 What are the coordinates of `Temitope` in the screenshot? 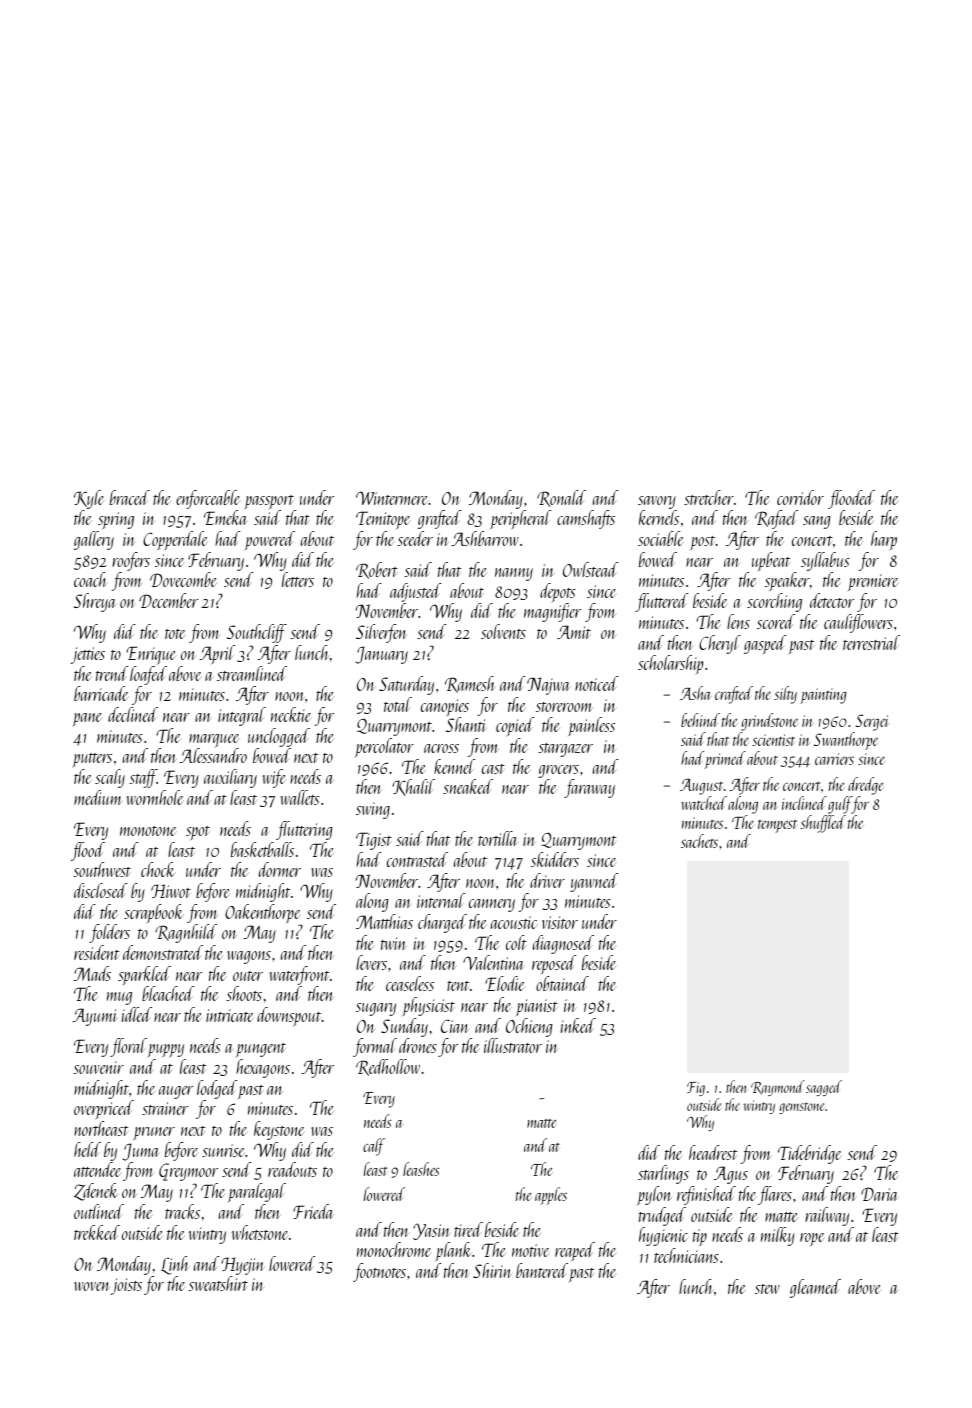 It's located at (383, 520).
